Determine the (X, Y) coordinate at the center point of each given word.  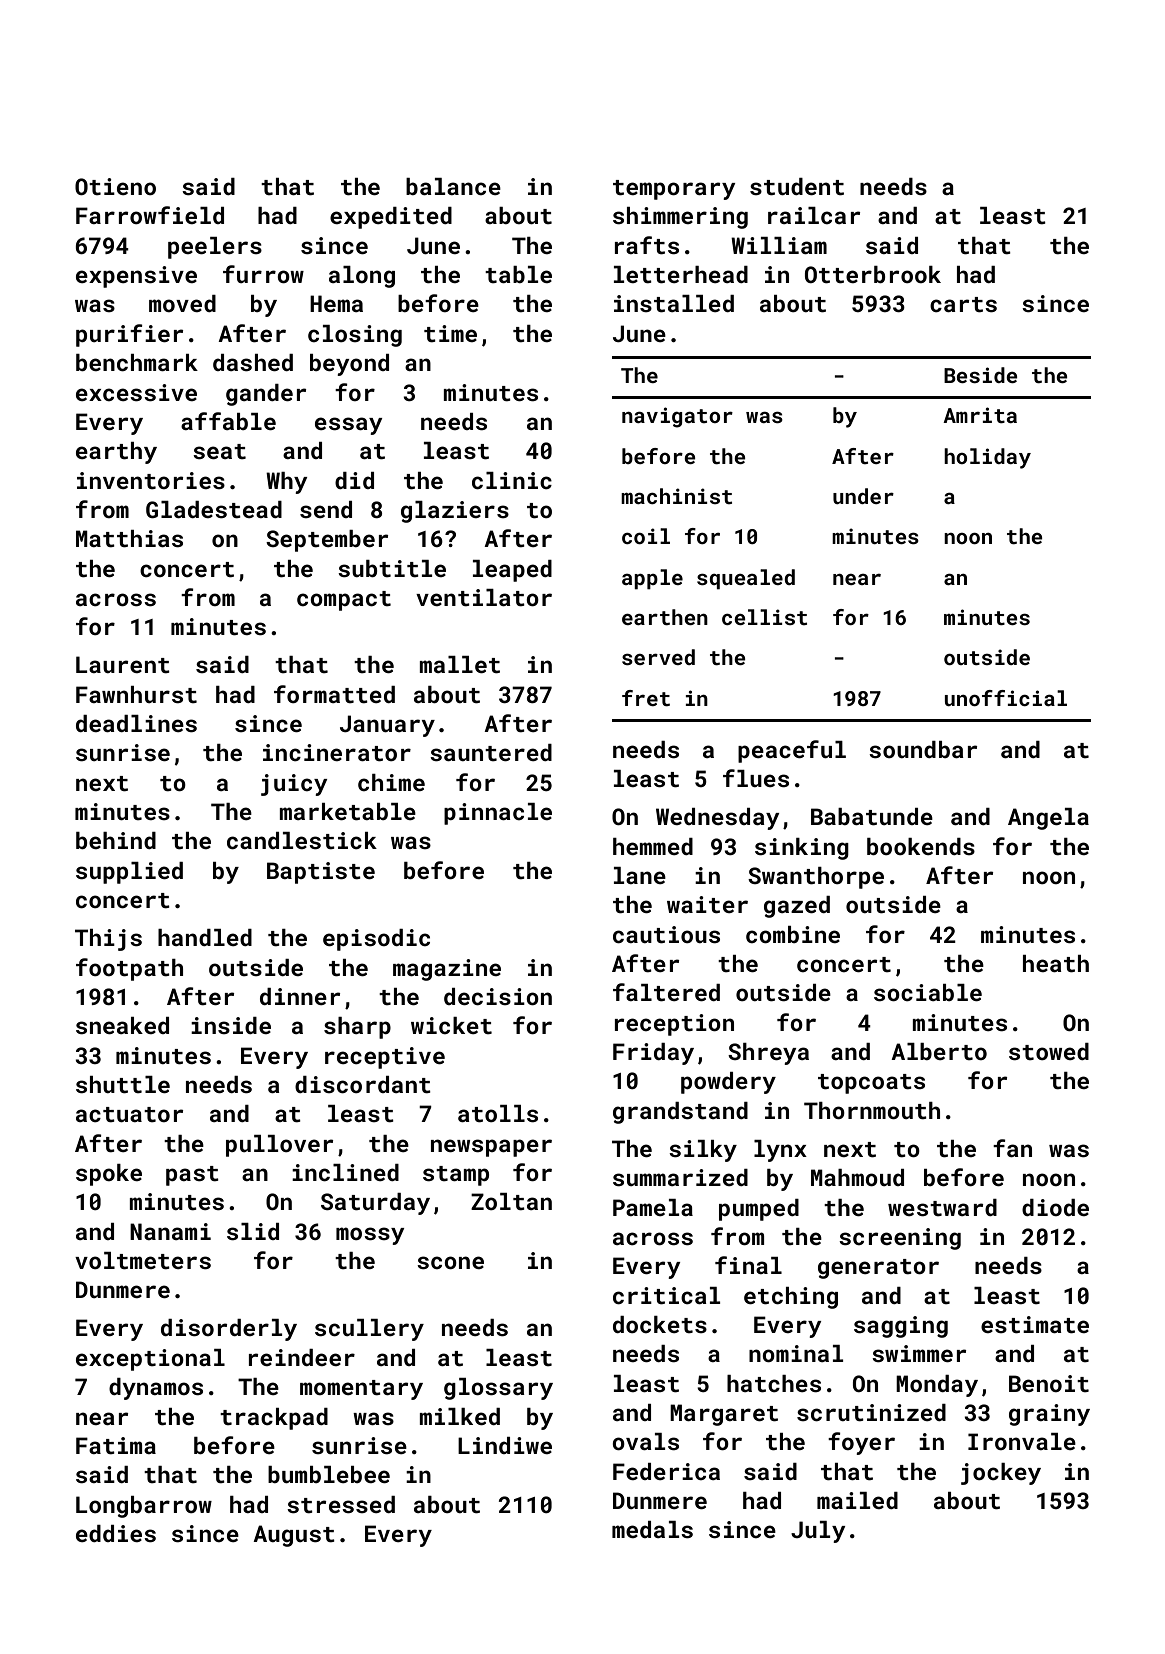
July (818, 1532)
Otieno (115, 186)
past (192, 1176)
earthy (116, 453)
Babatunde (872, 816)
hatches (774, 1383)
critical (666, 1295)
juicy (294, 785)
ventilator (484, 597)
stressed (341, 1504)
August (294, 1536)
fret (646, 698)
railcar (814, 215)
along (362, 277)
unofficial (1006, 698)
